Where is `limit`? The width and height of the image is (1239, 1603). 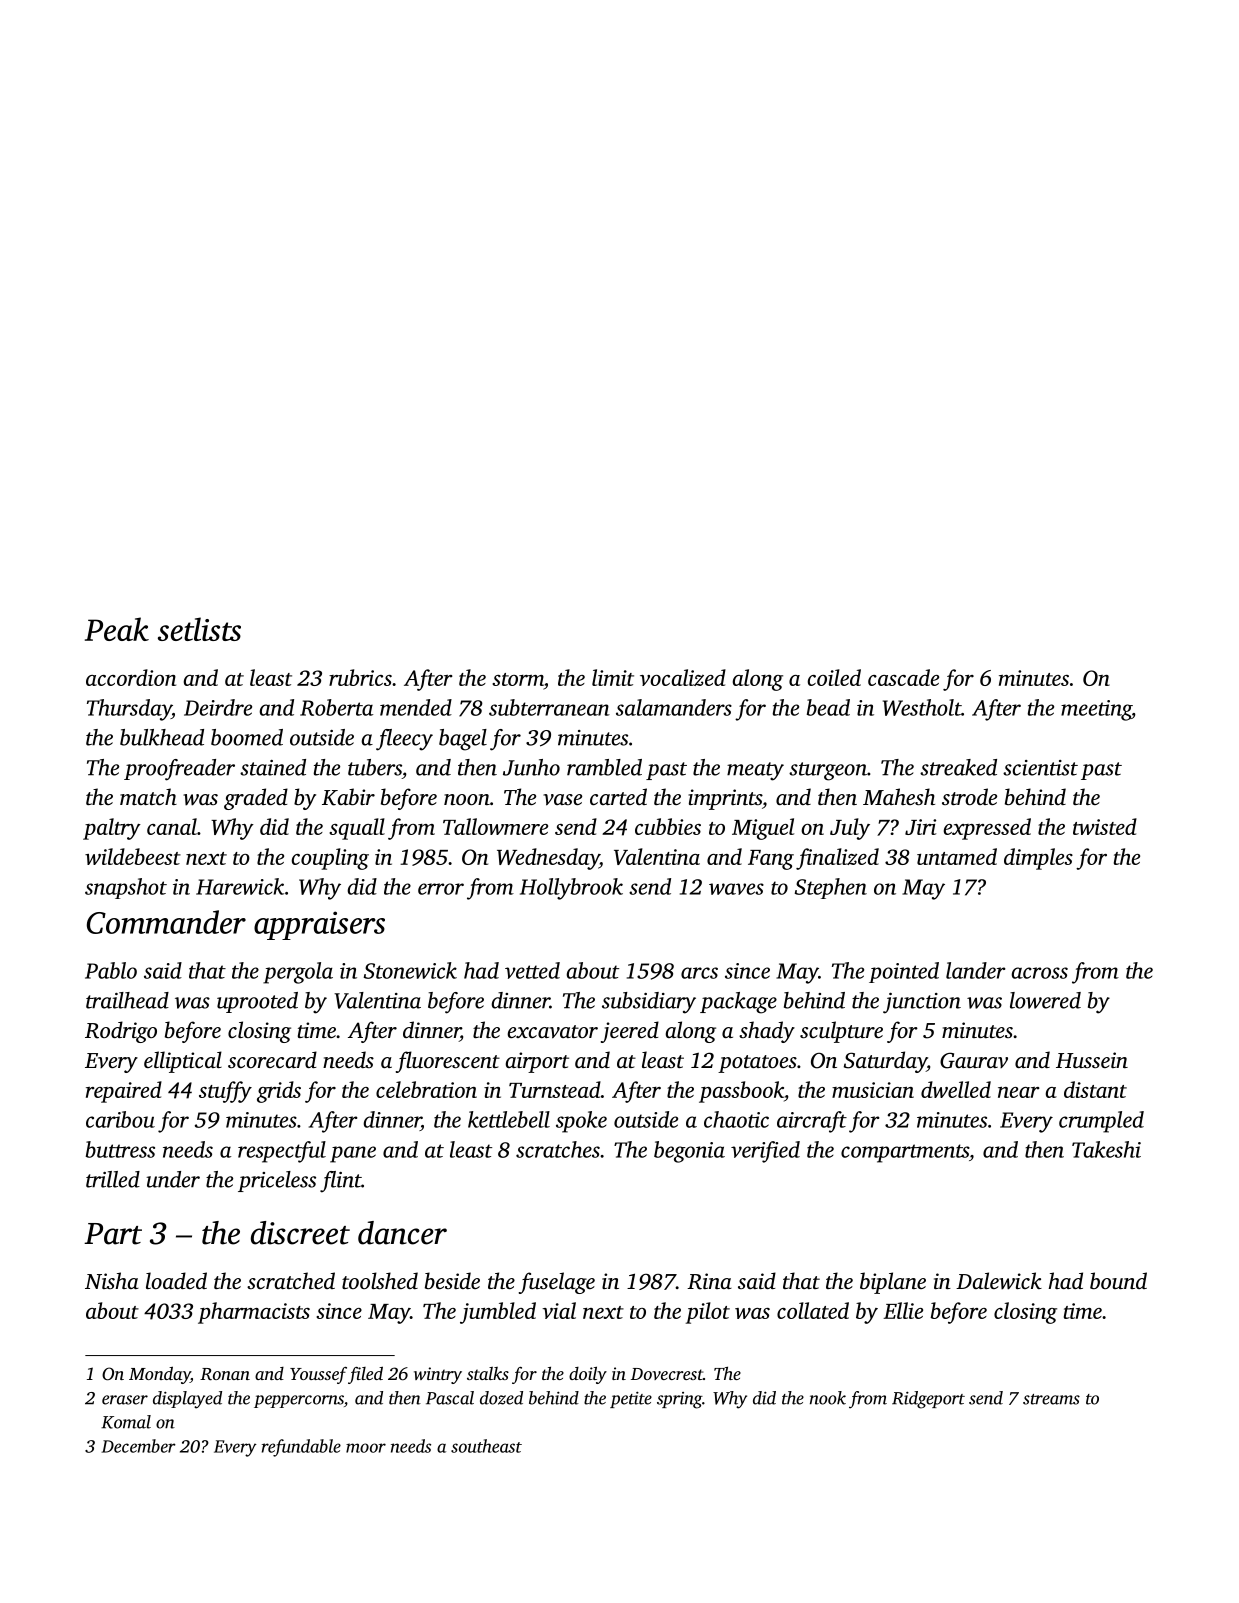
limit is located at coordinates (613, 677).
